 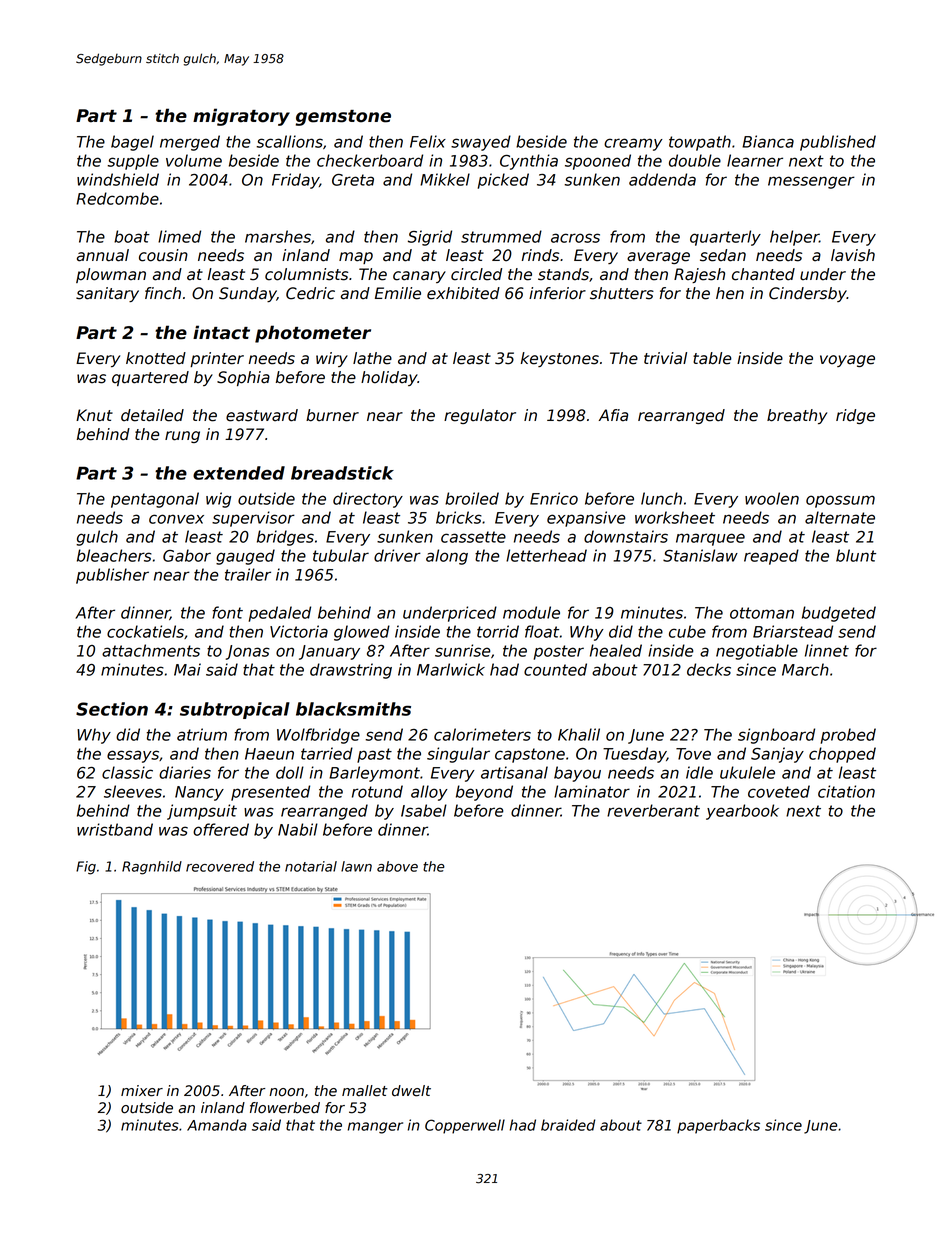 What do you see at coordinates (112, 709) in the document?
I see `Section` at bounding box center [112, 709].
